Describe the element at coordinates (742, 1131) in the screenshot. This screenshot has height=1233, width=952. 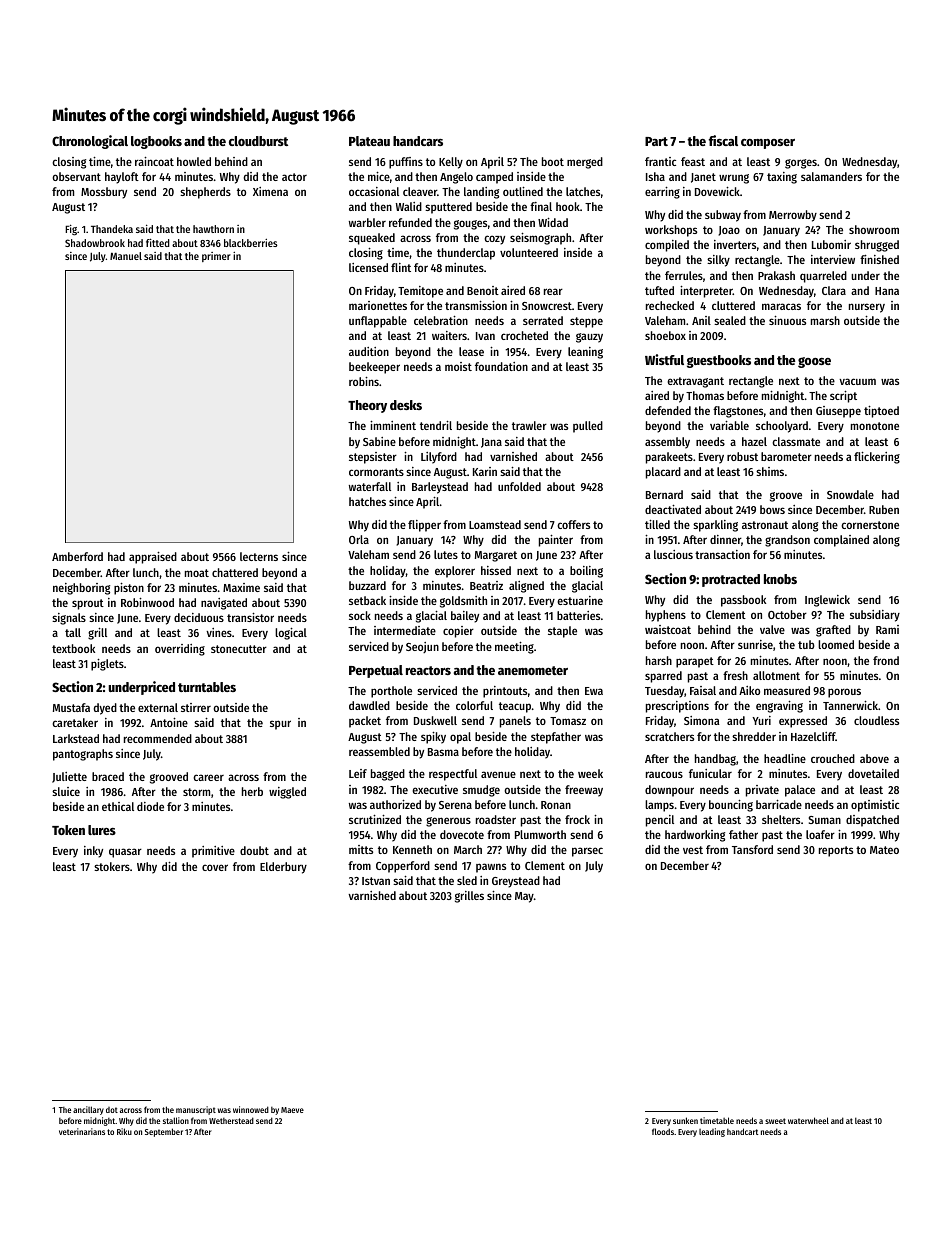
I see `handcart` at that location.
